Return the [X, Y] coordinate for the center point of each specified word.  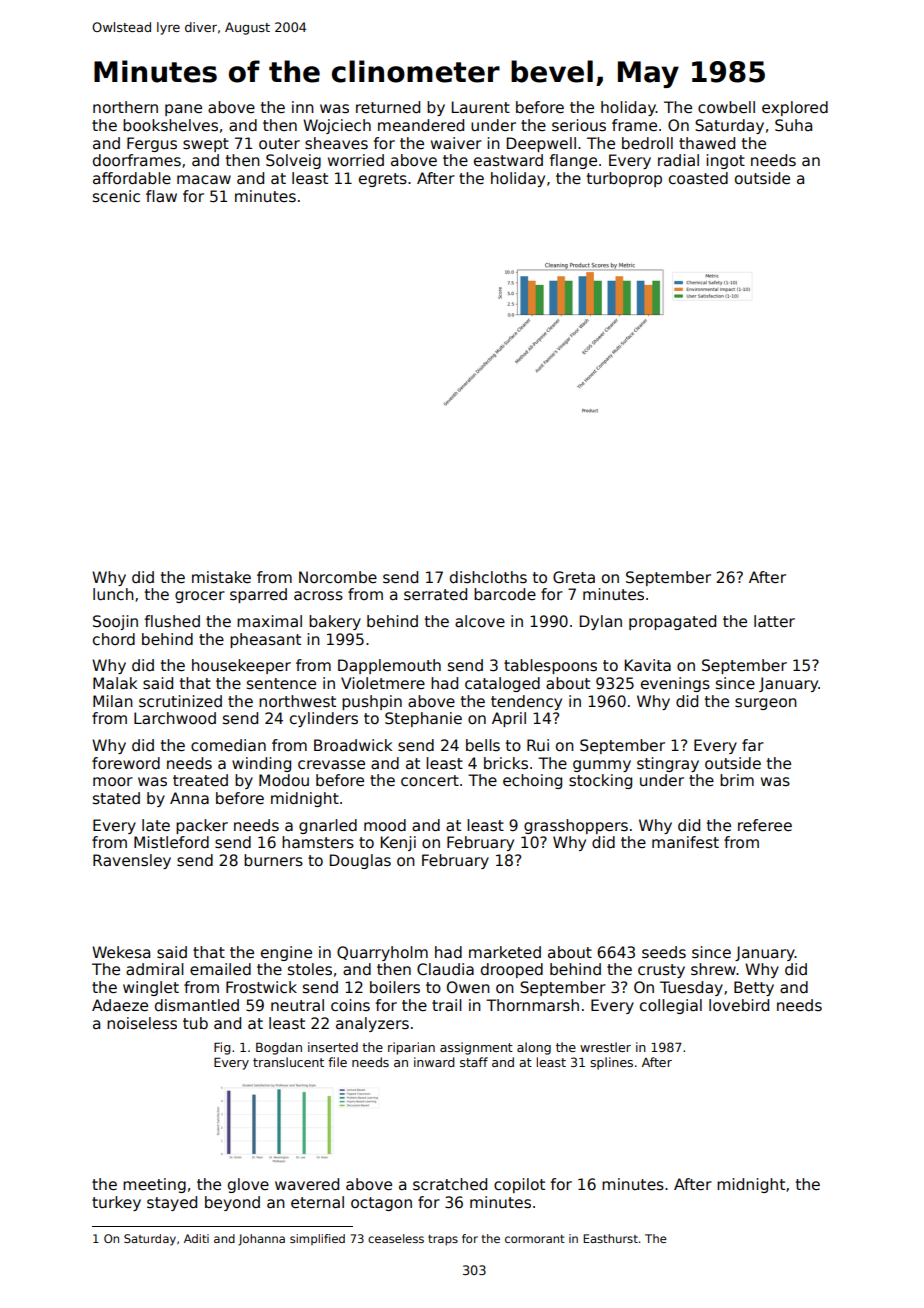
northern [125, 107]
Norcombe [338, 577]
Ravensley [132, 861]
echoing [532, 781]
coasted [698, 178]
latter [774, 621]
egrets [383, 180]
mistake [221, 577]
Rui [538, 745]
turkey [116, 1203]
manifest [685, 842]
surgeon [766, 704]
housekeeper [241, 666]
